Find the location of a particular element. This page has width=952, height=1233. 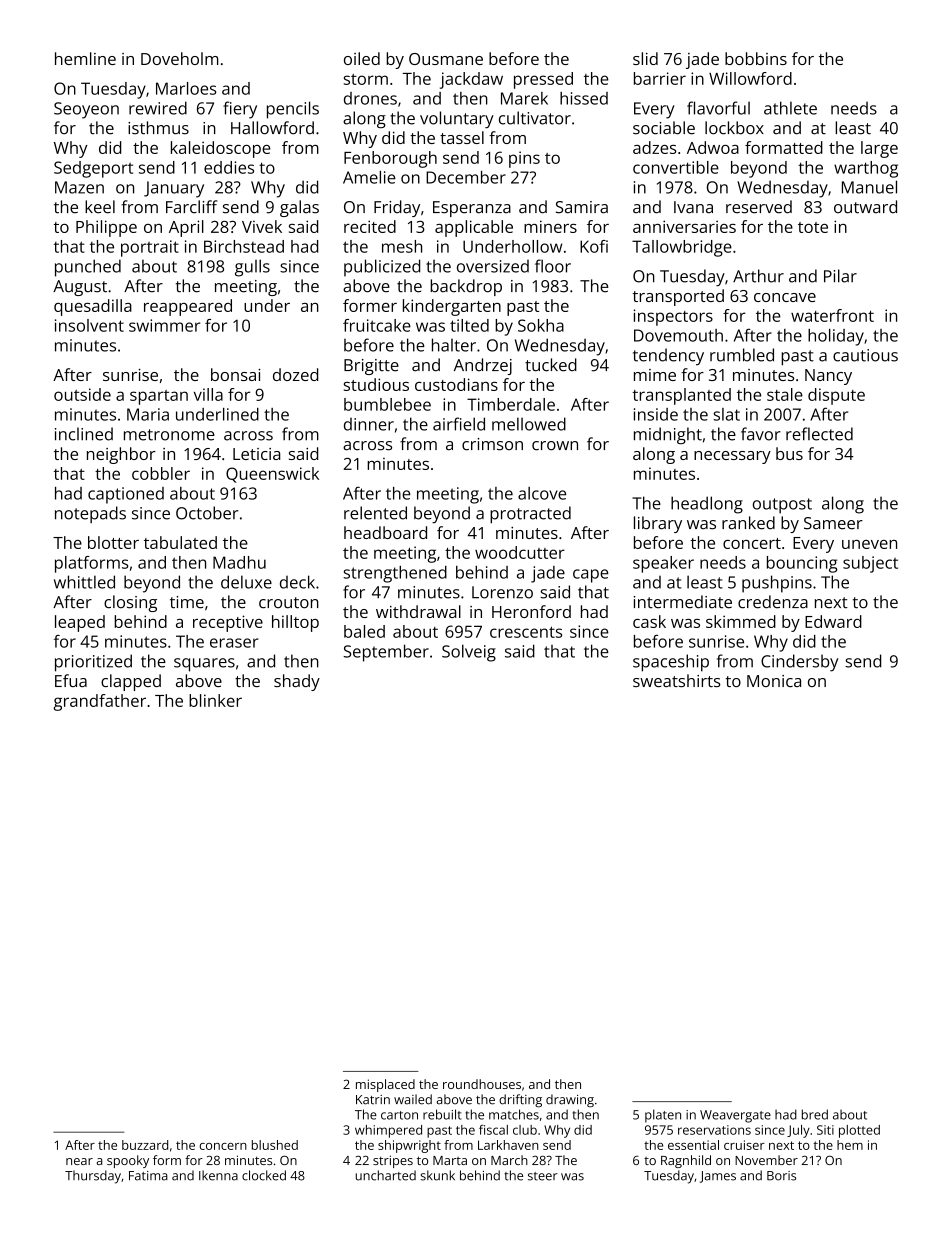

Solveig is located at coordinates (469, 653).
